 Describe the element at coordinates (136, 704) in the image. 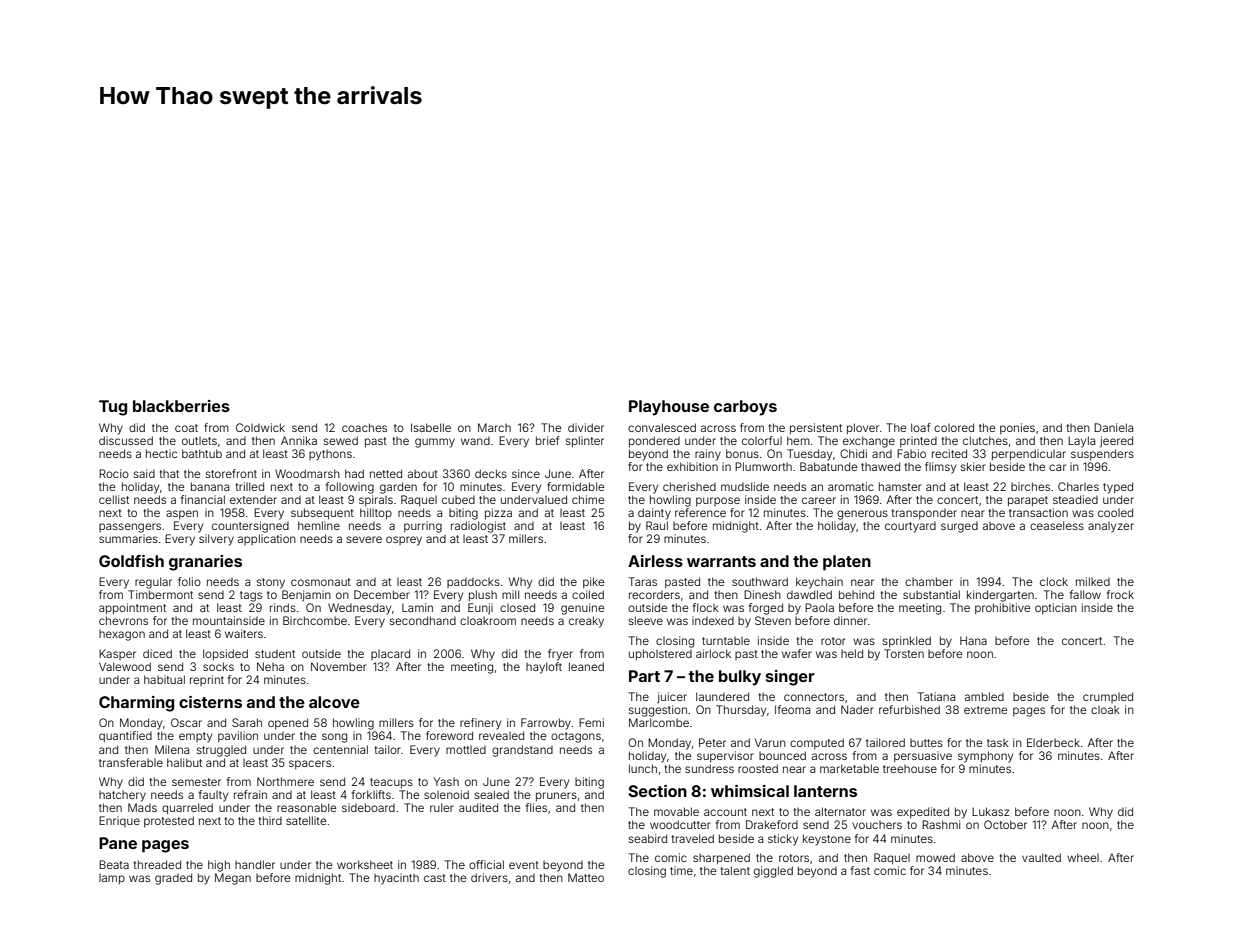

I see `Charming` at that location.
